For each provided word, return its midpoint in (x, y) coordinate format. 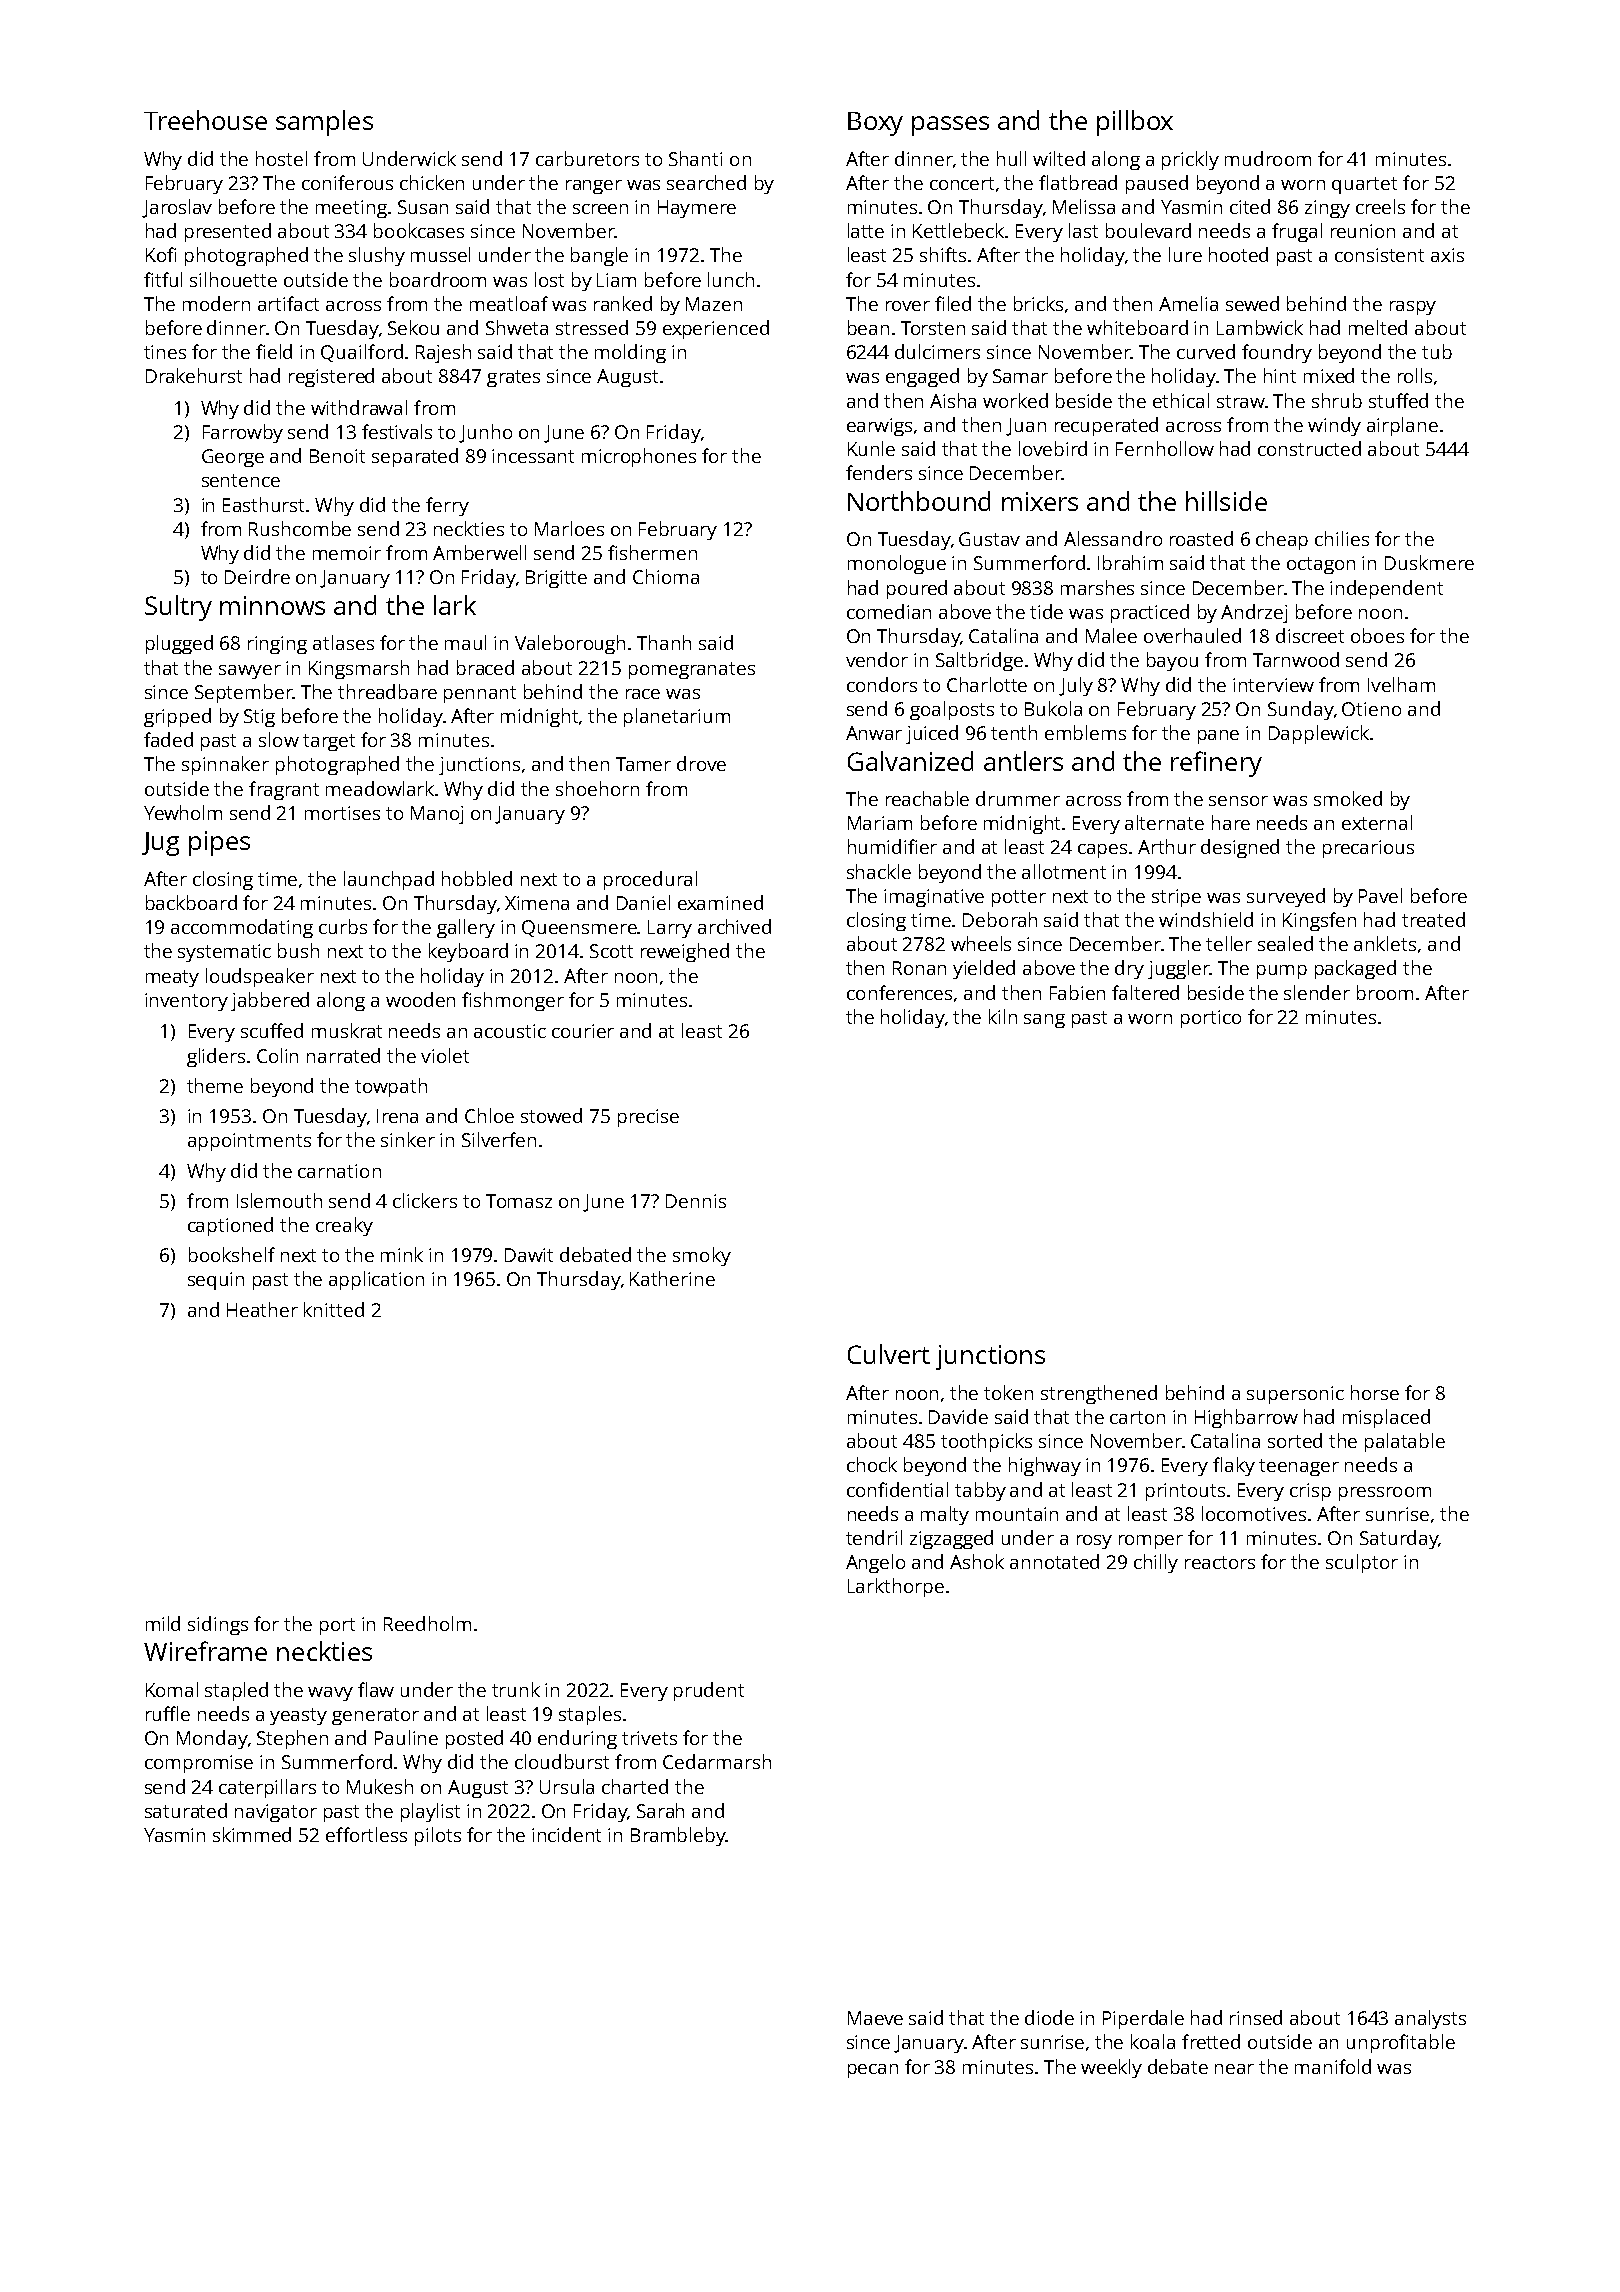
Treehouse (205, 120)
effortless (366, 1834)
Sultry (178, 608)
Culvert (889, 1354)
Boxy (875, 124)
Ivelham (1401, 684)
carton (1137, 1417)
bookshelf (232, 1254)
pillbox (1135, 123)
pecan (873, 2071)
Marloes (569, 528)
